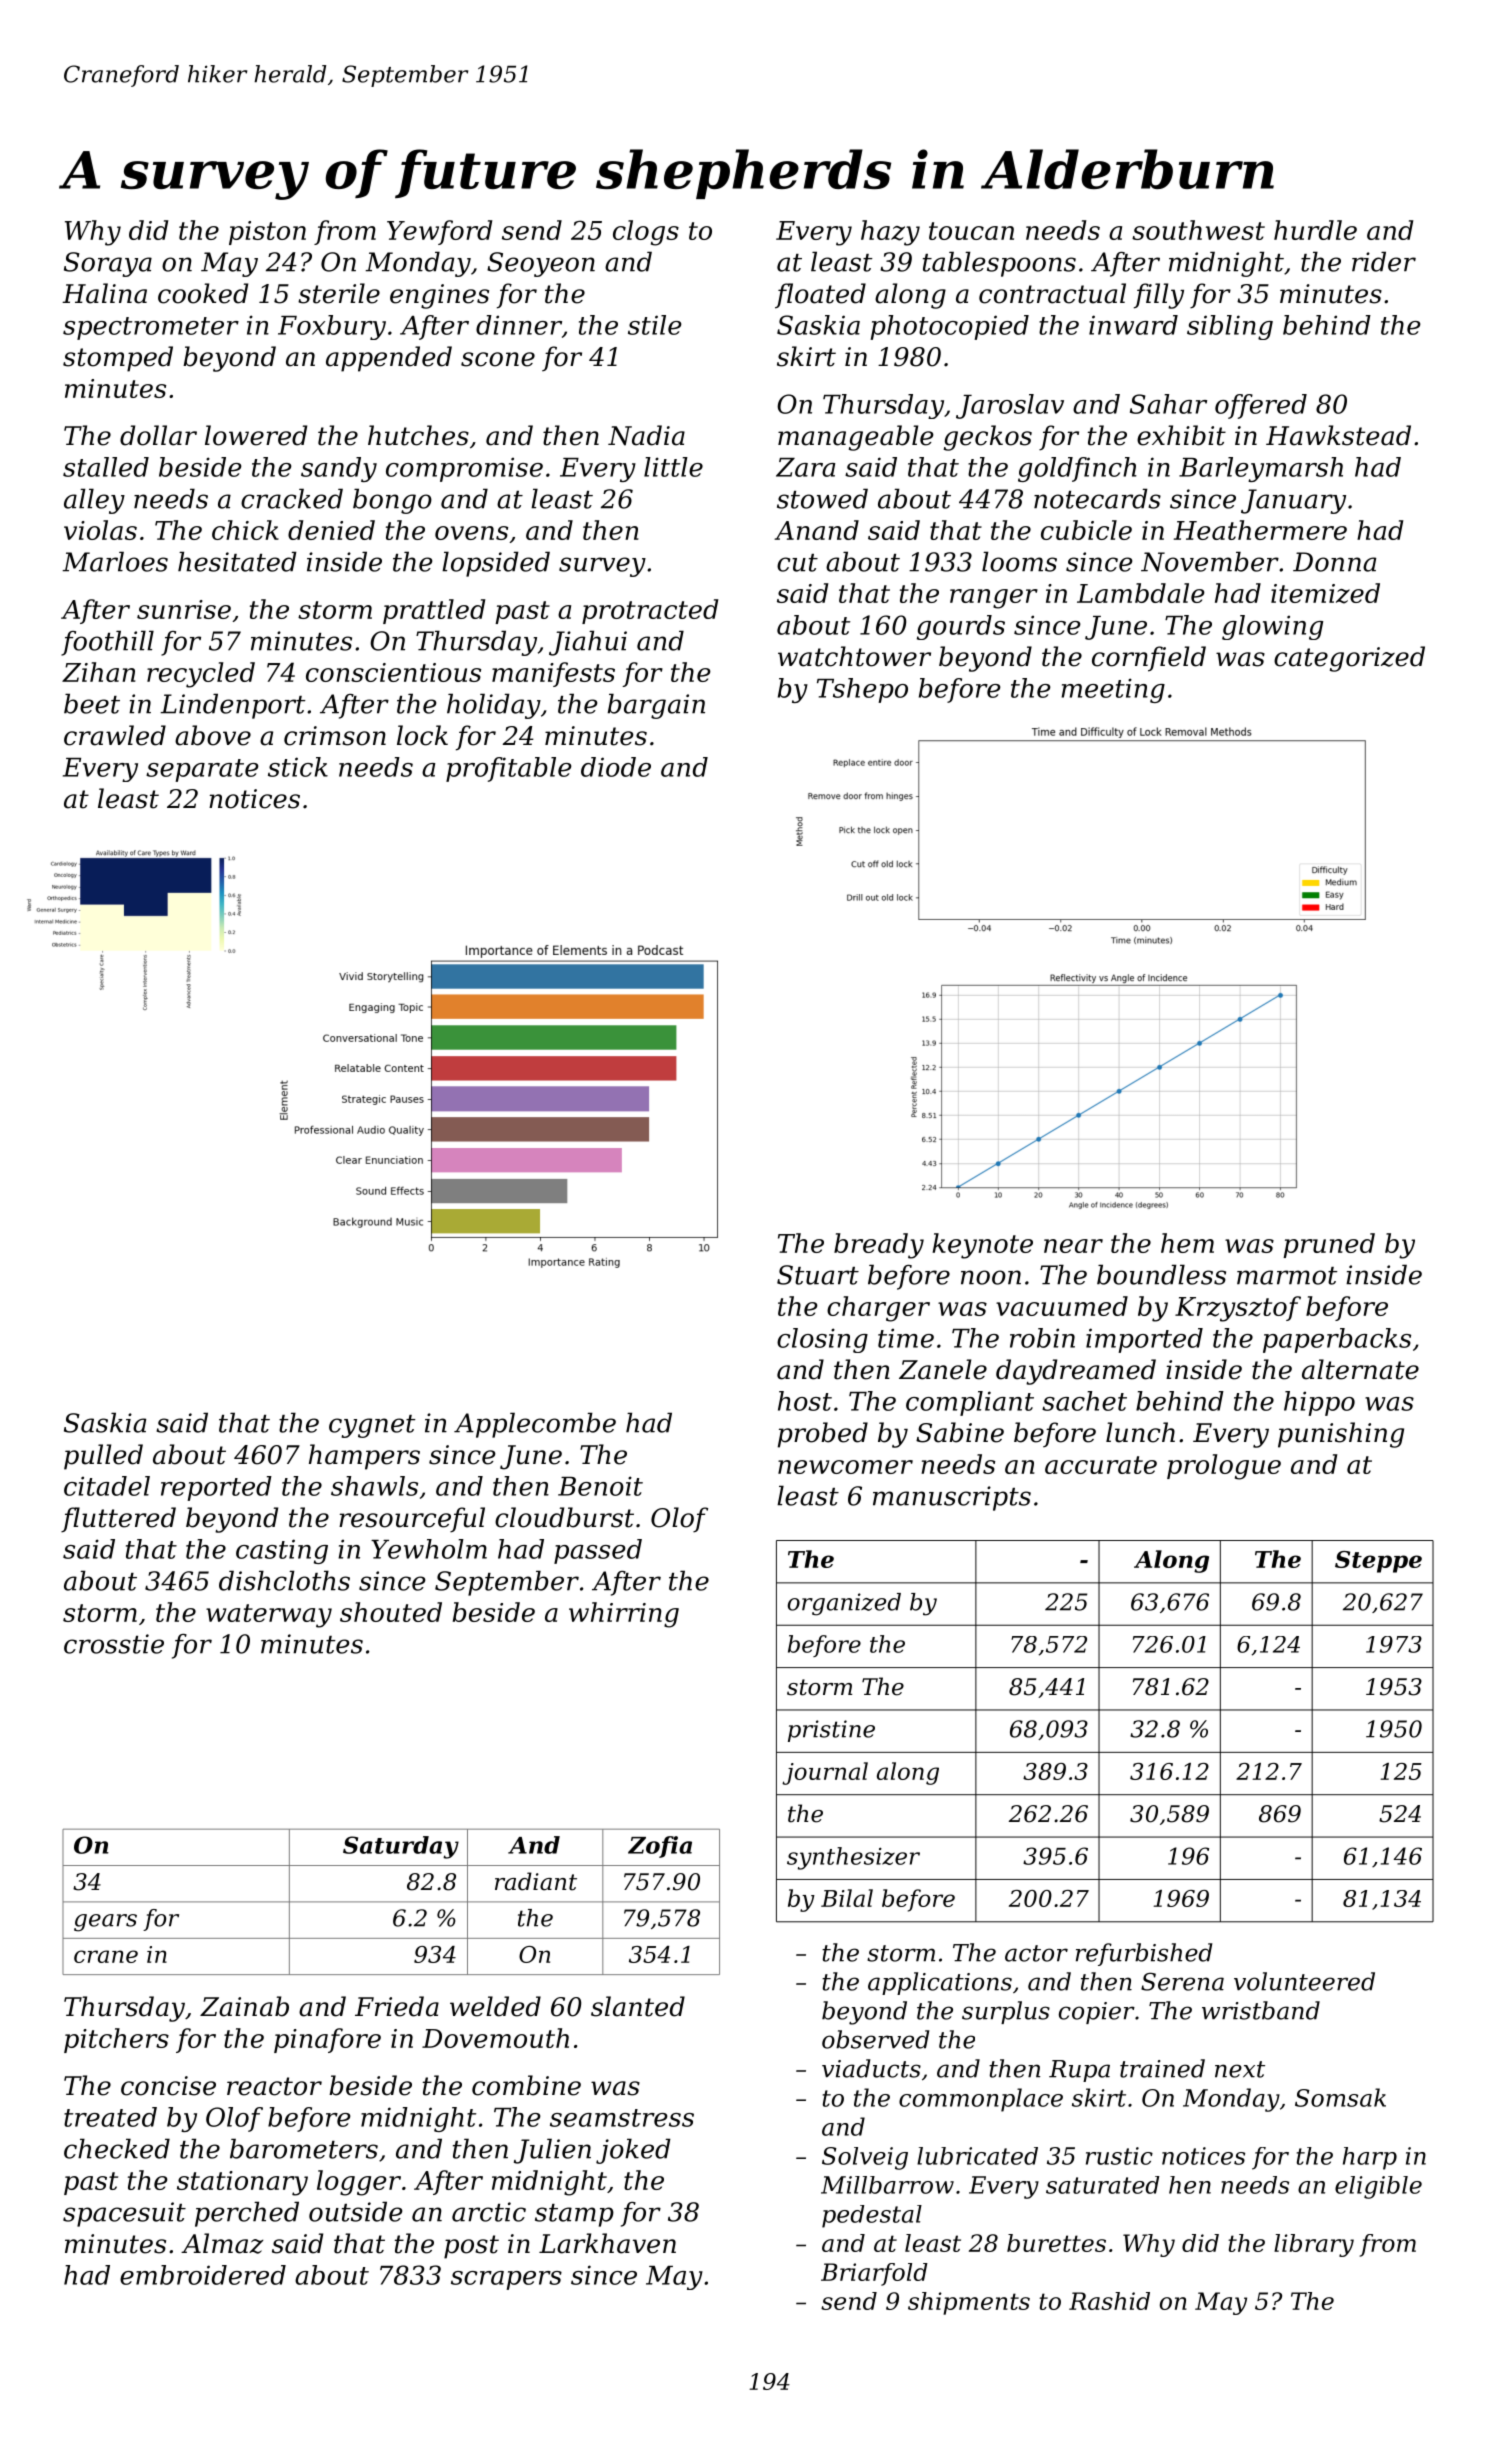  I want to click on embroidered, so click(203, 2275).
